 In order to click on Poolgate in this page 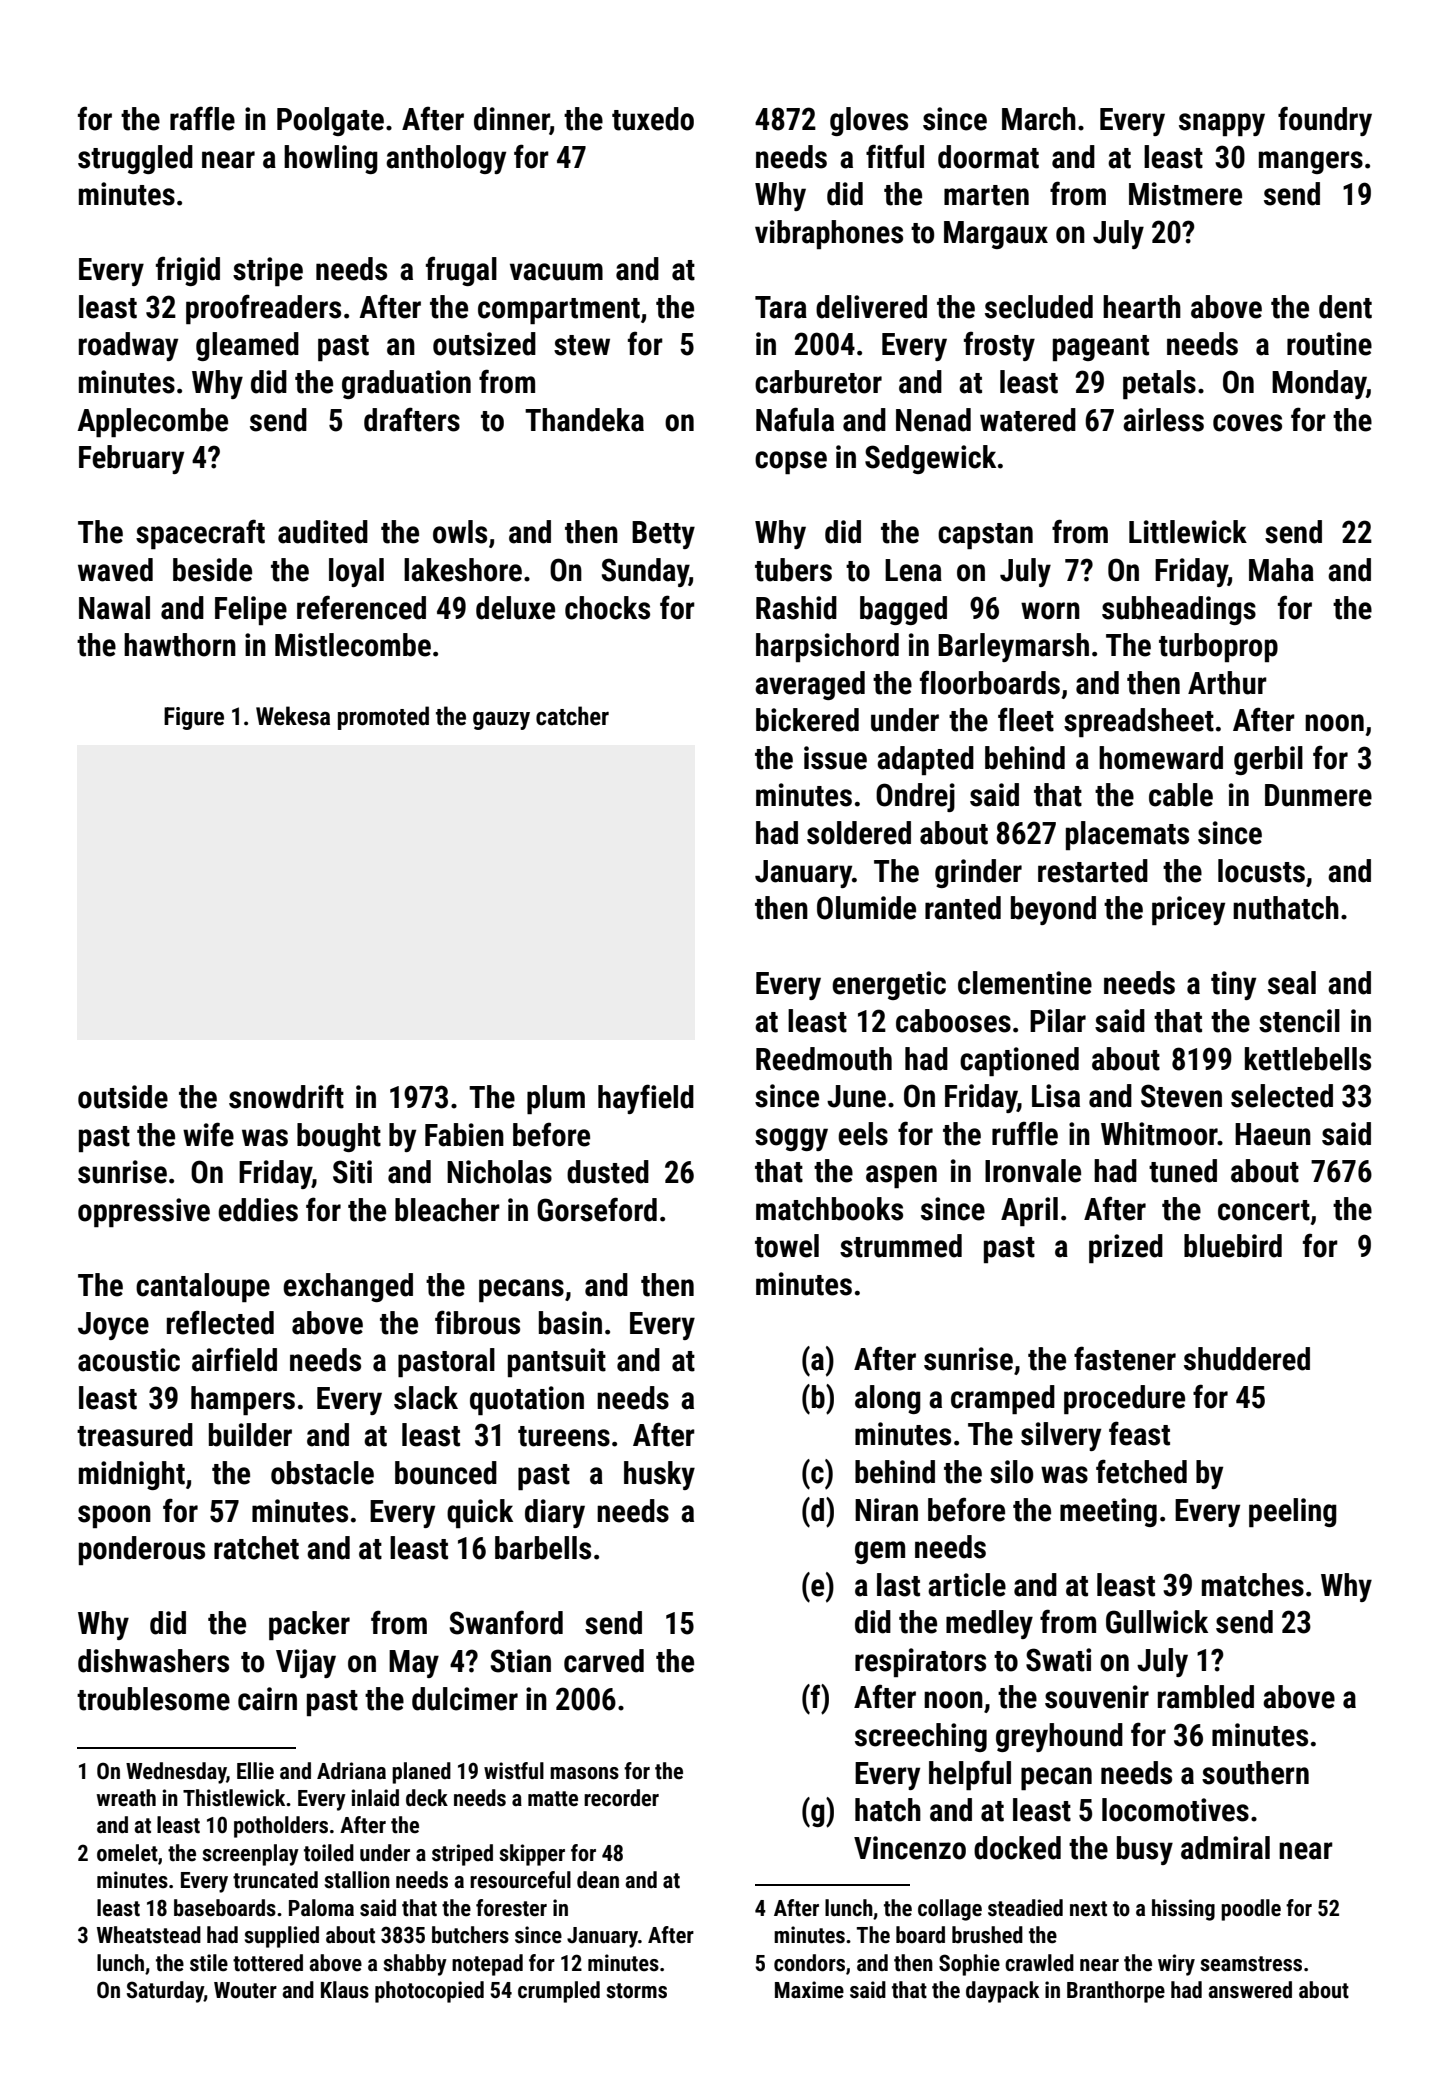, I will do `click(330, 121)`.
